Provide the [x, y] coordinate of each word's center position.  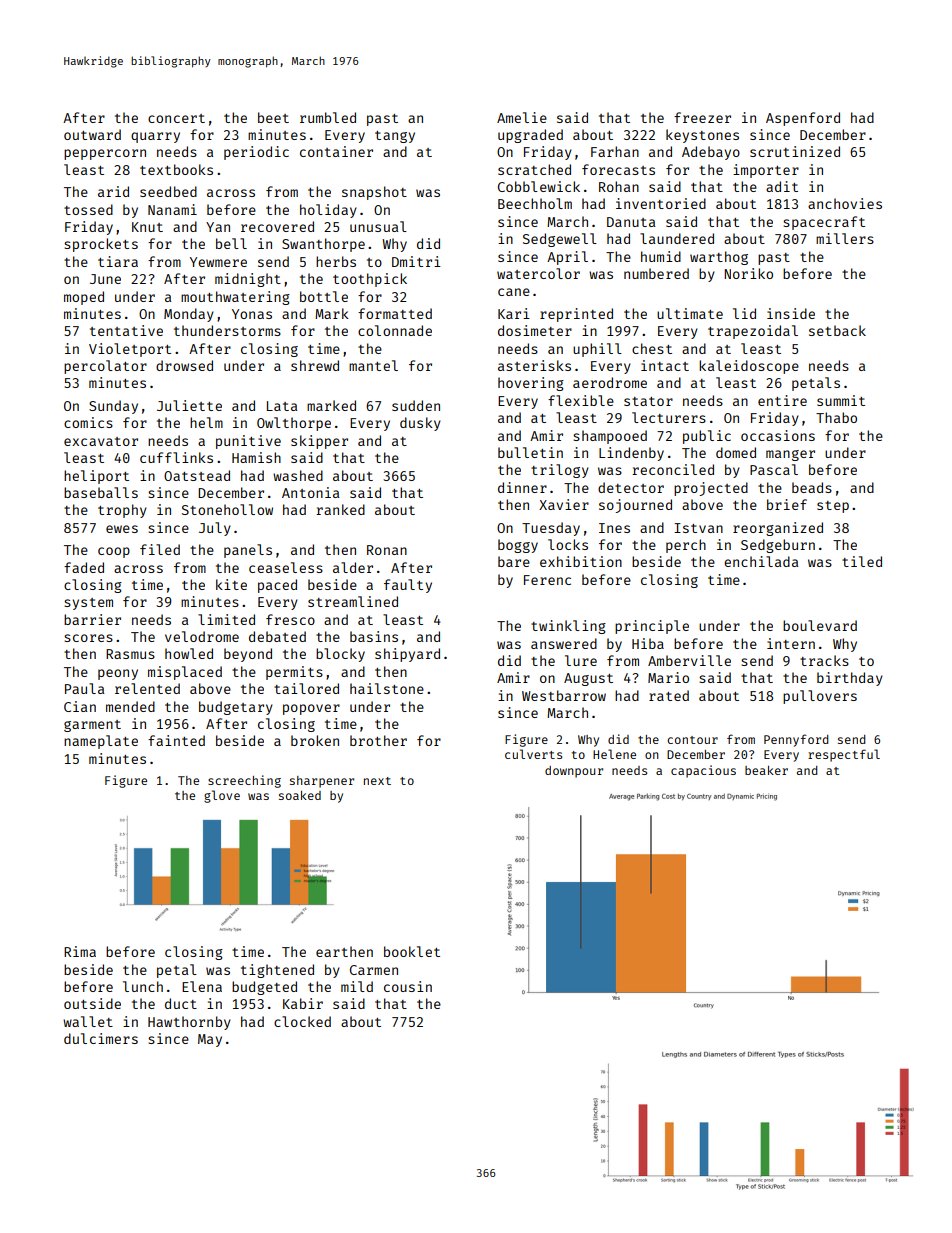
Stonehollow [227, 509]
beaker [766, 770]
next [377, 781]
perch [686, 546]
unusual [378, 226]
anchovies [845, 203]
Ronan [387, 550]
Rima [80, 951]
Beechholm [535, 203]
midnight [248, 280]
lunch [143, 986]
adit [782, 186]
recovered [277, 226]
